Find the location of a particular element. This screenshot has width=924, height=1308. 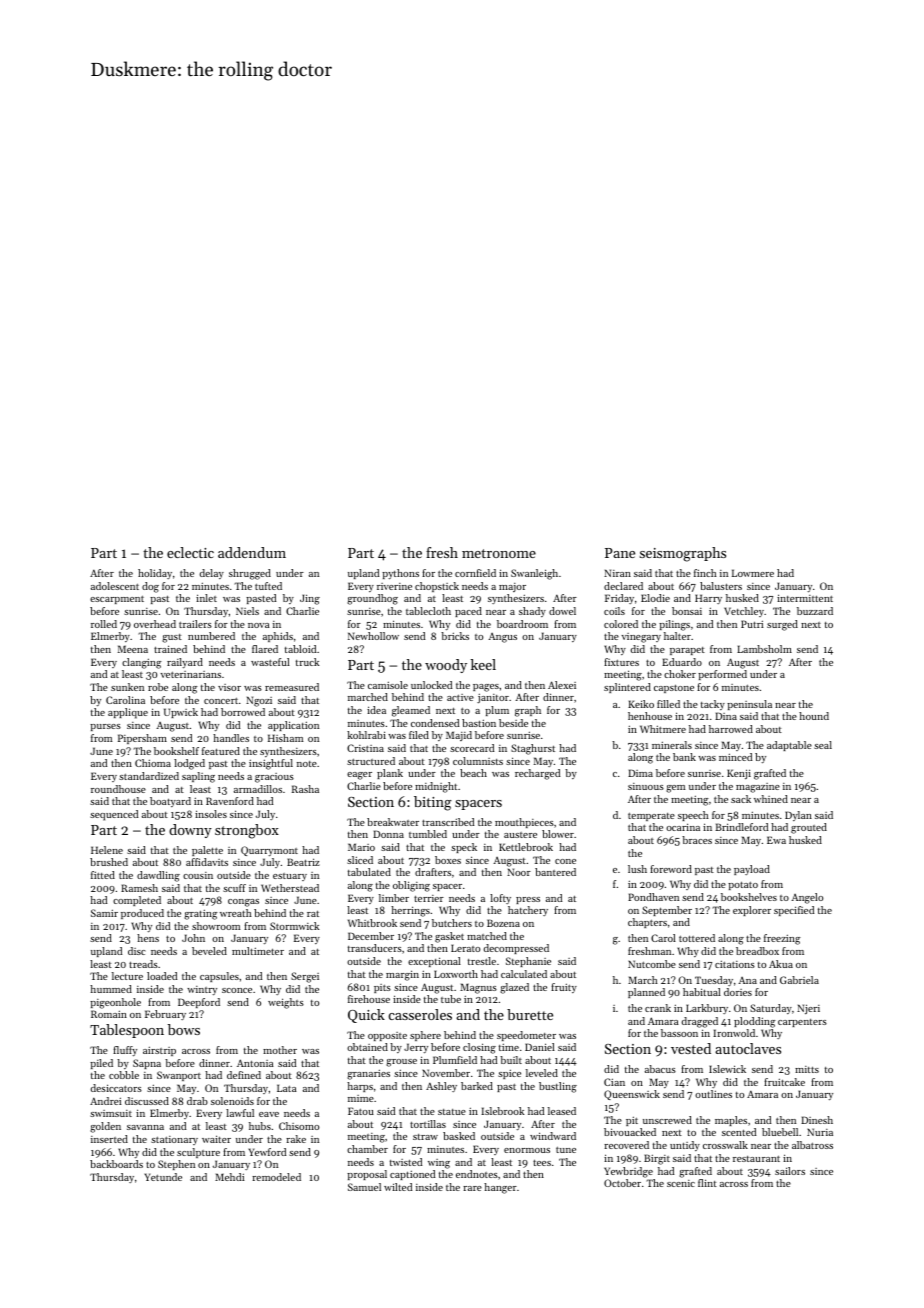

eclectic is located at coordinates (190, 552).
